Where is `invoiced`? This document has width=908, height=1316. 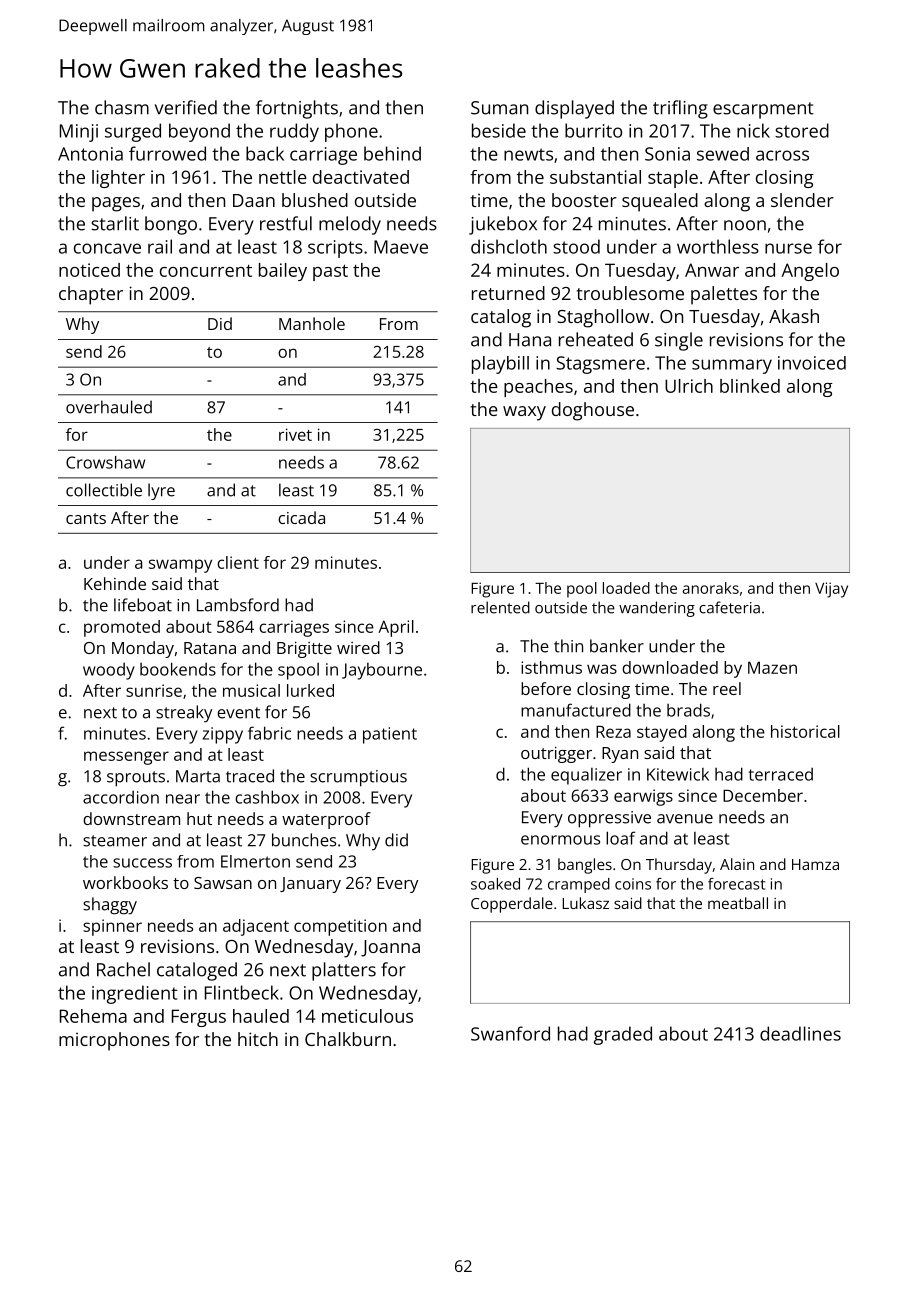
invoiced is located at coordinates (812, 363).
